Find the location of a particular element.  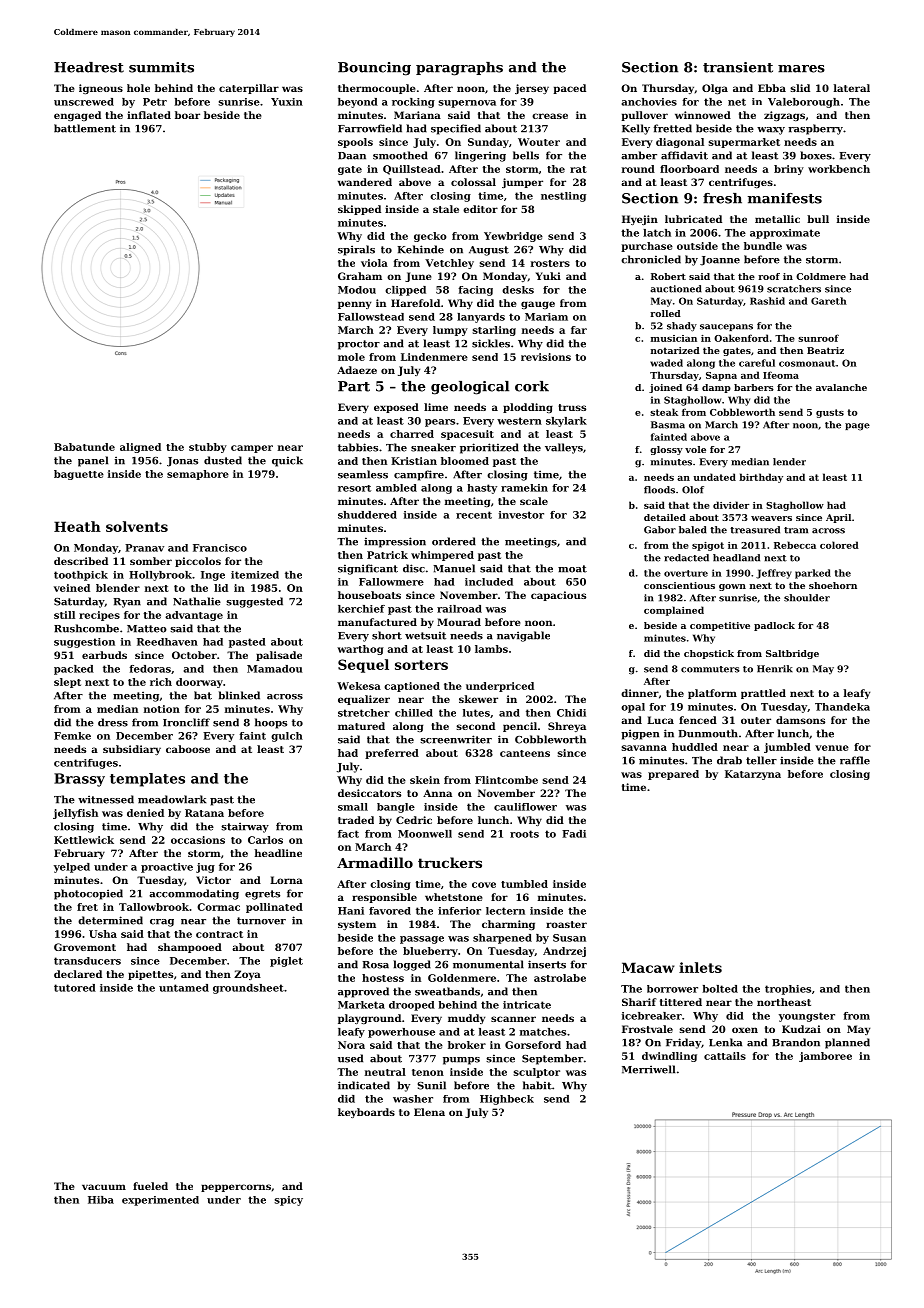

Fallowmere is located at coordinates (391, 582).
